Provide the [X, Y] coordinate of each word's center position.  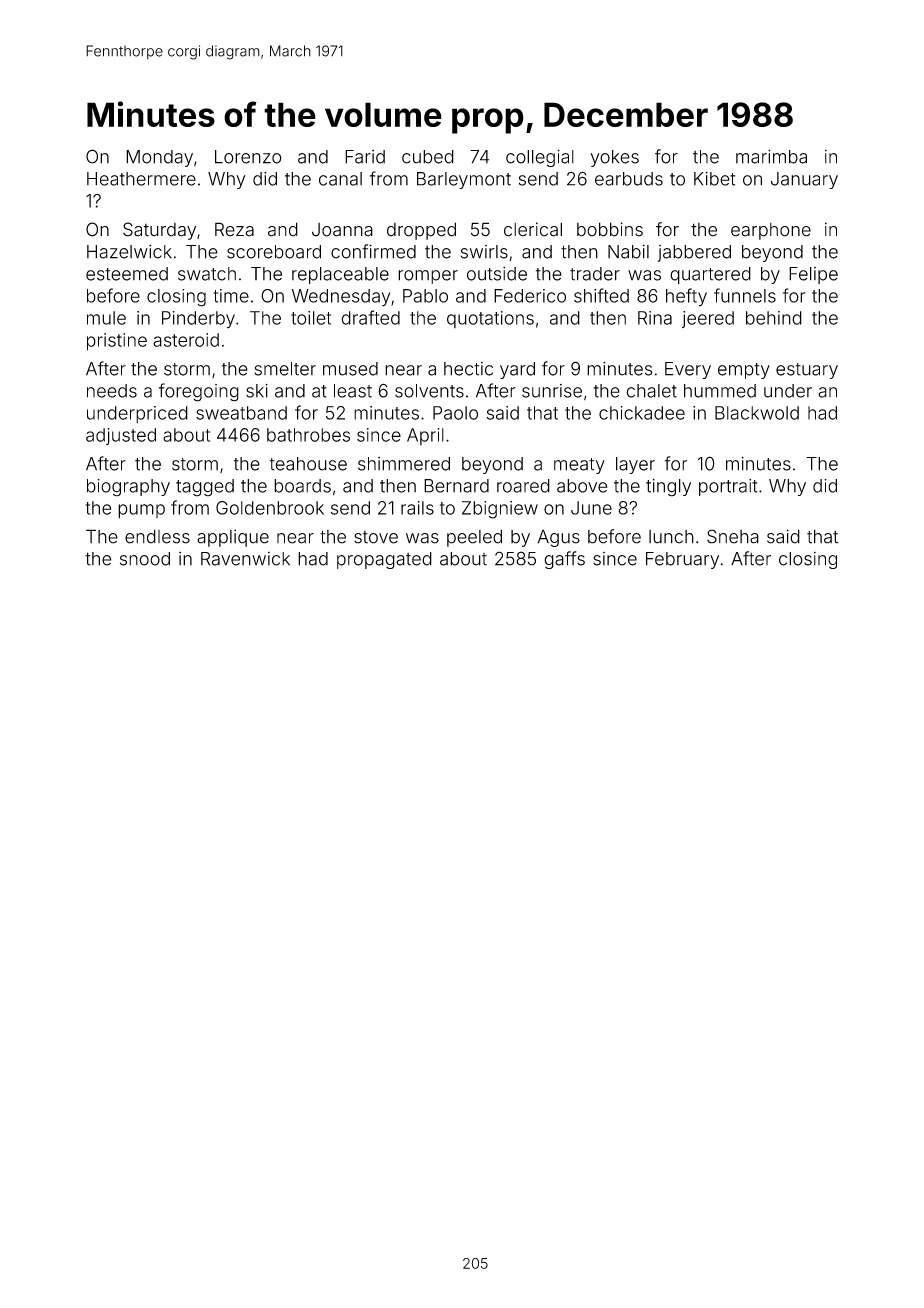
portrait [728, 487]
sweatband [241, 413]
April [425, 436]
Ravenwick [245, 559]
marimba [771, 156]
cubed [428, 157]
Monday [159, 158]
